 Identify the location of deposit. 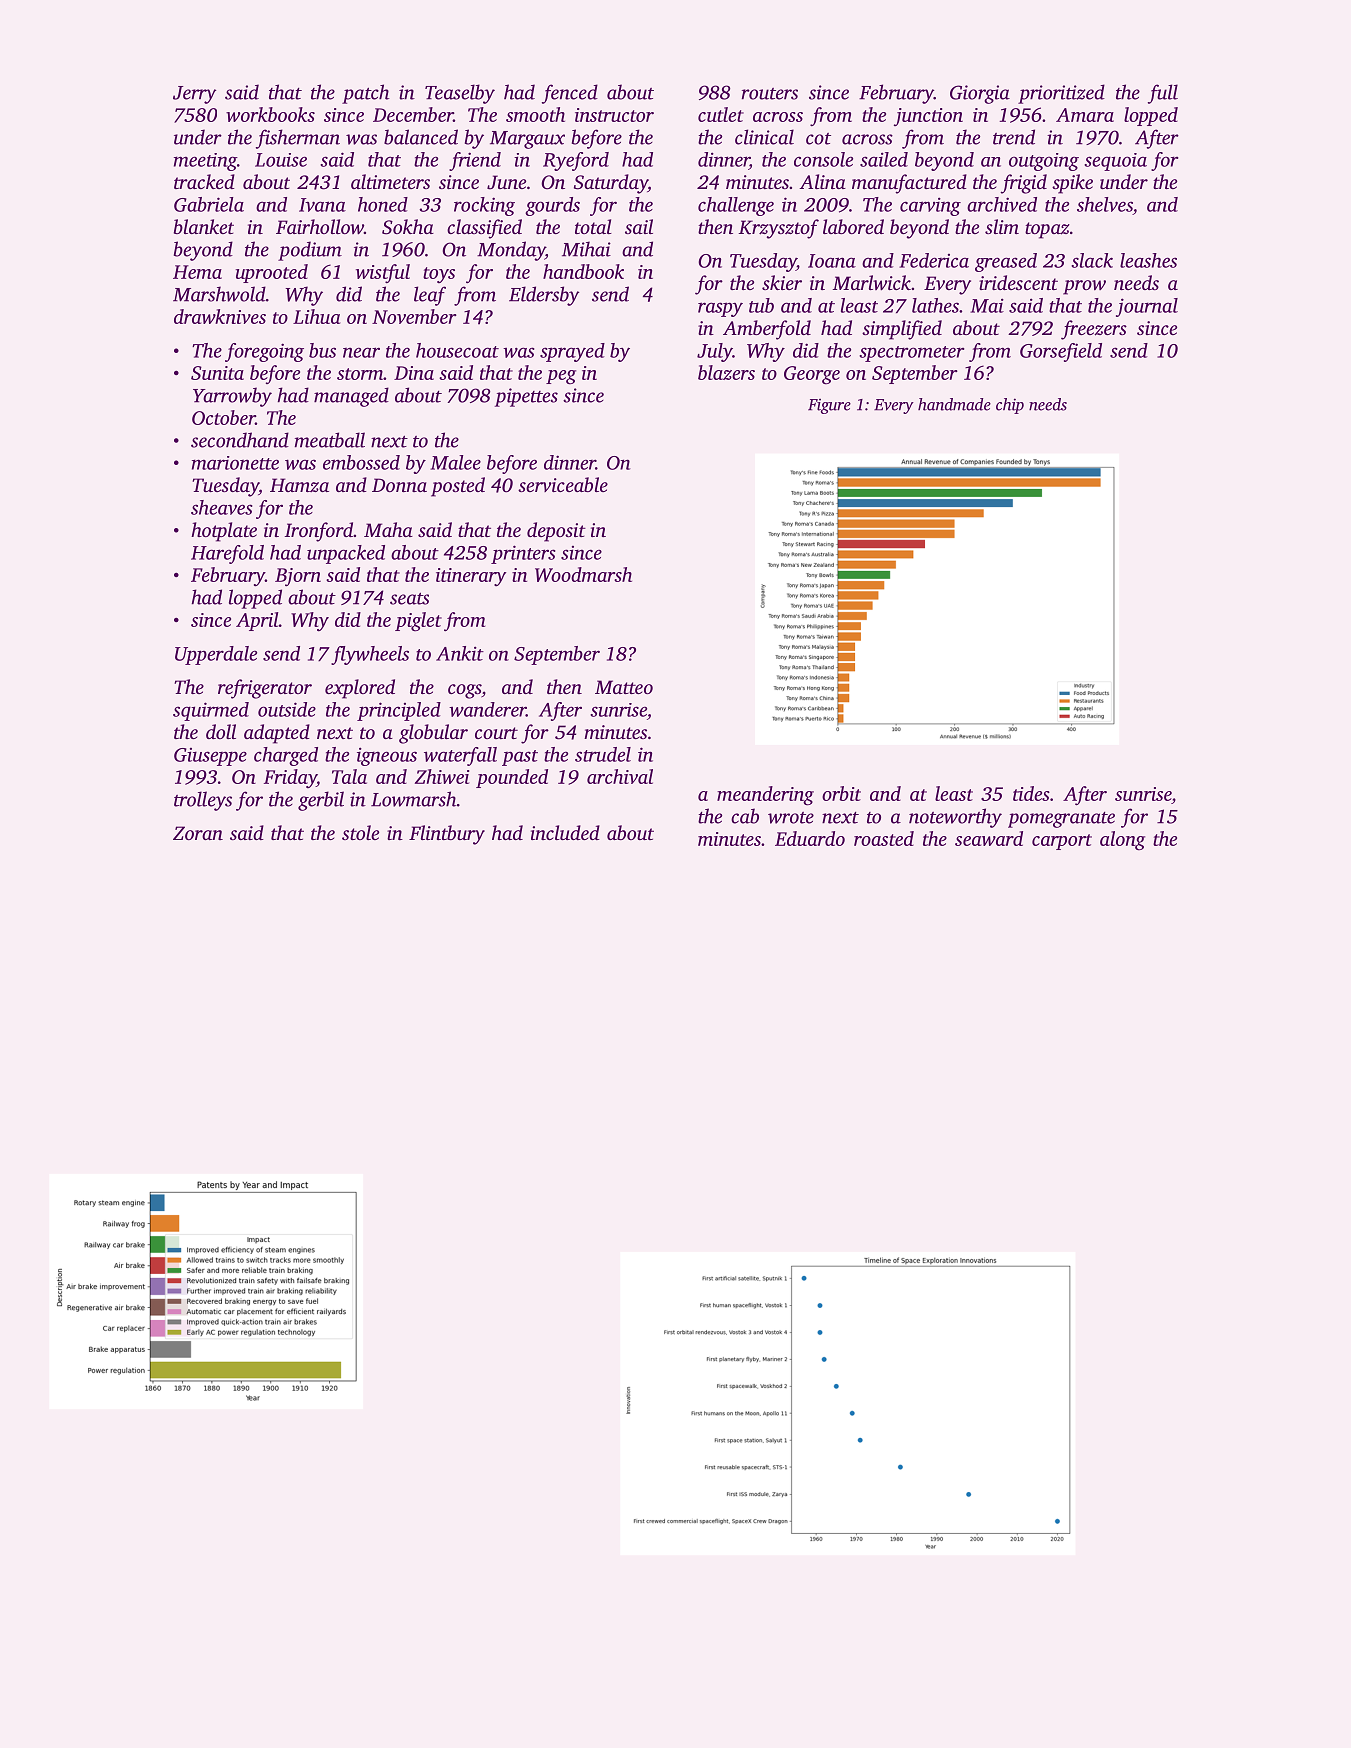
(556, 532).
